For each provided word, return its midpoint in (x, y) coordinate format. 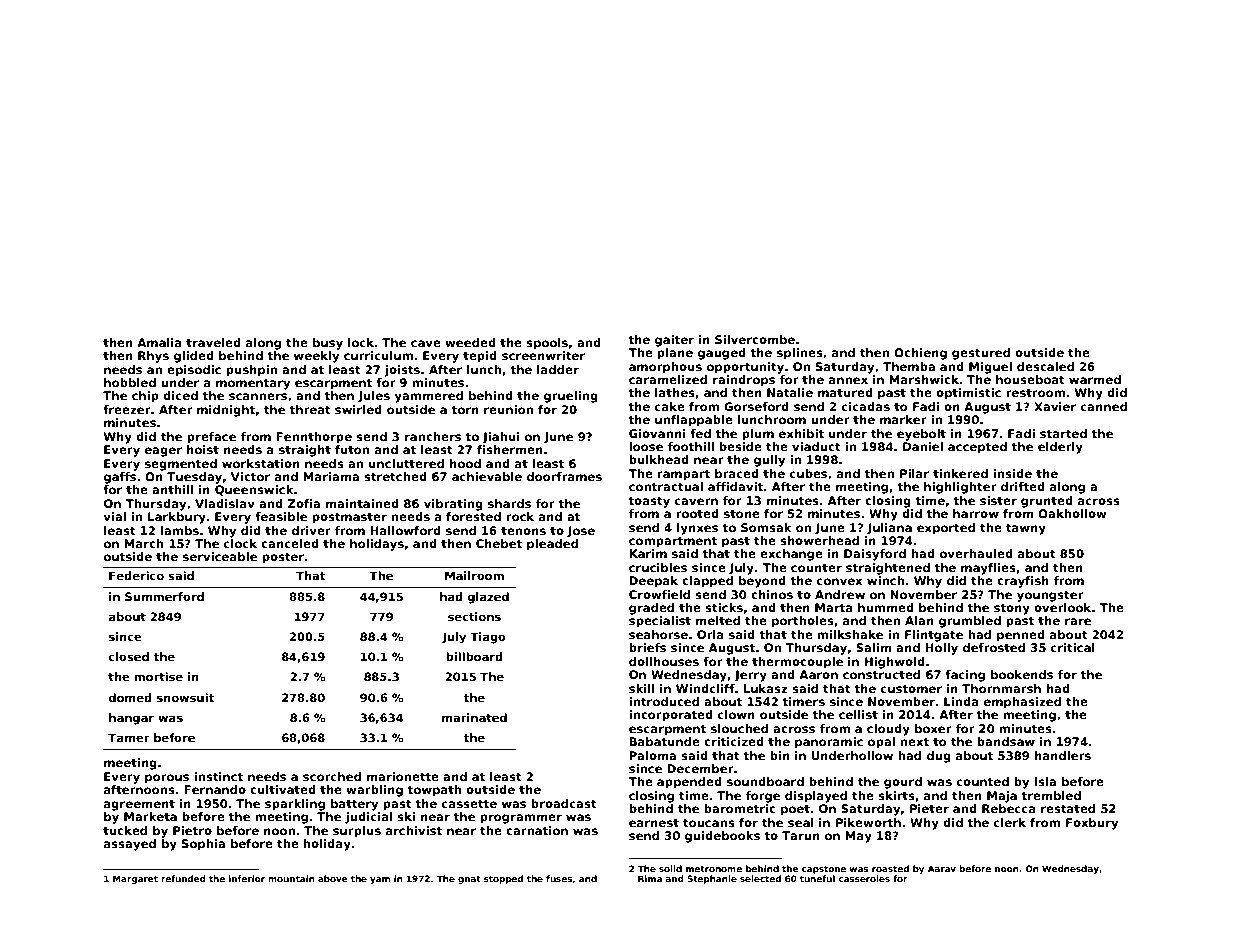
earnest (654, 823)
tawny (1026, 529)
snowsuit (185, 697)
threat (310, 409)
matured (845, 392)
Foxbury (1092, 824)
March (143, 543)
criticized (734, 741)
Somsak (766, 527)
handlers (1063, 755)
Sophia (203, 845)
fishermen (510, 449)
